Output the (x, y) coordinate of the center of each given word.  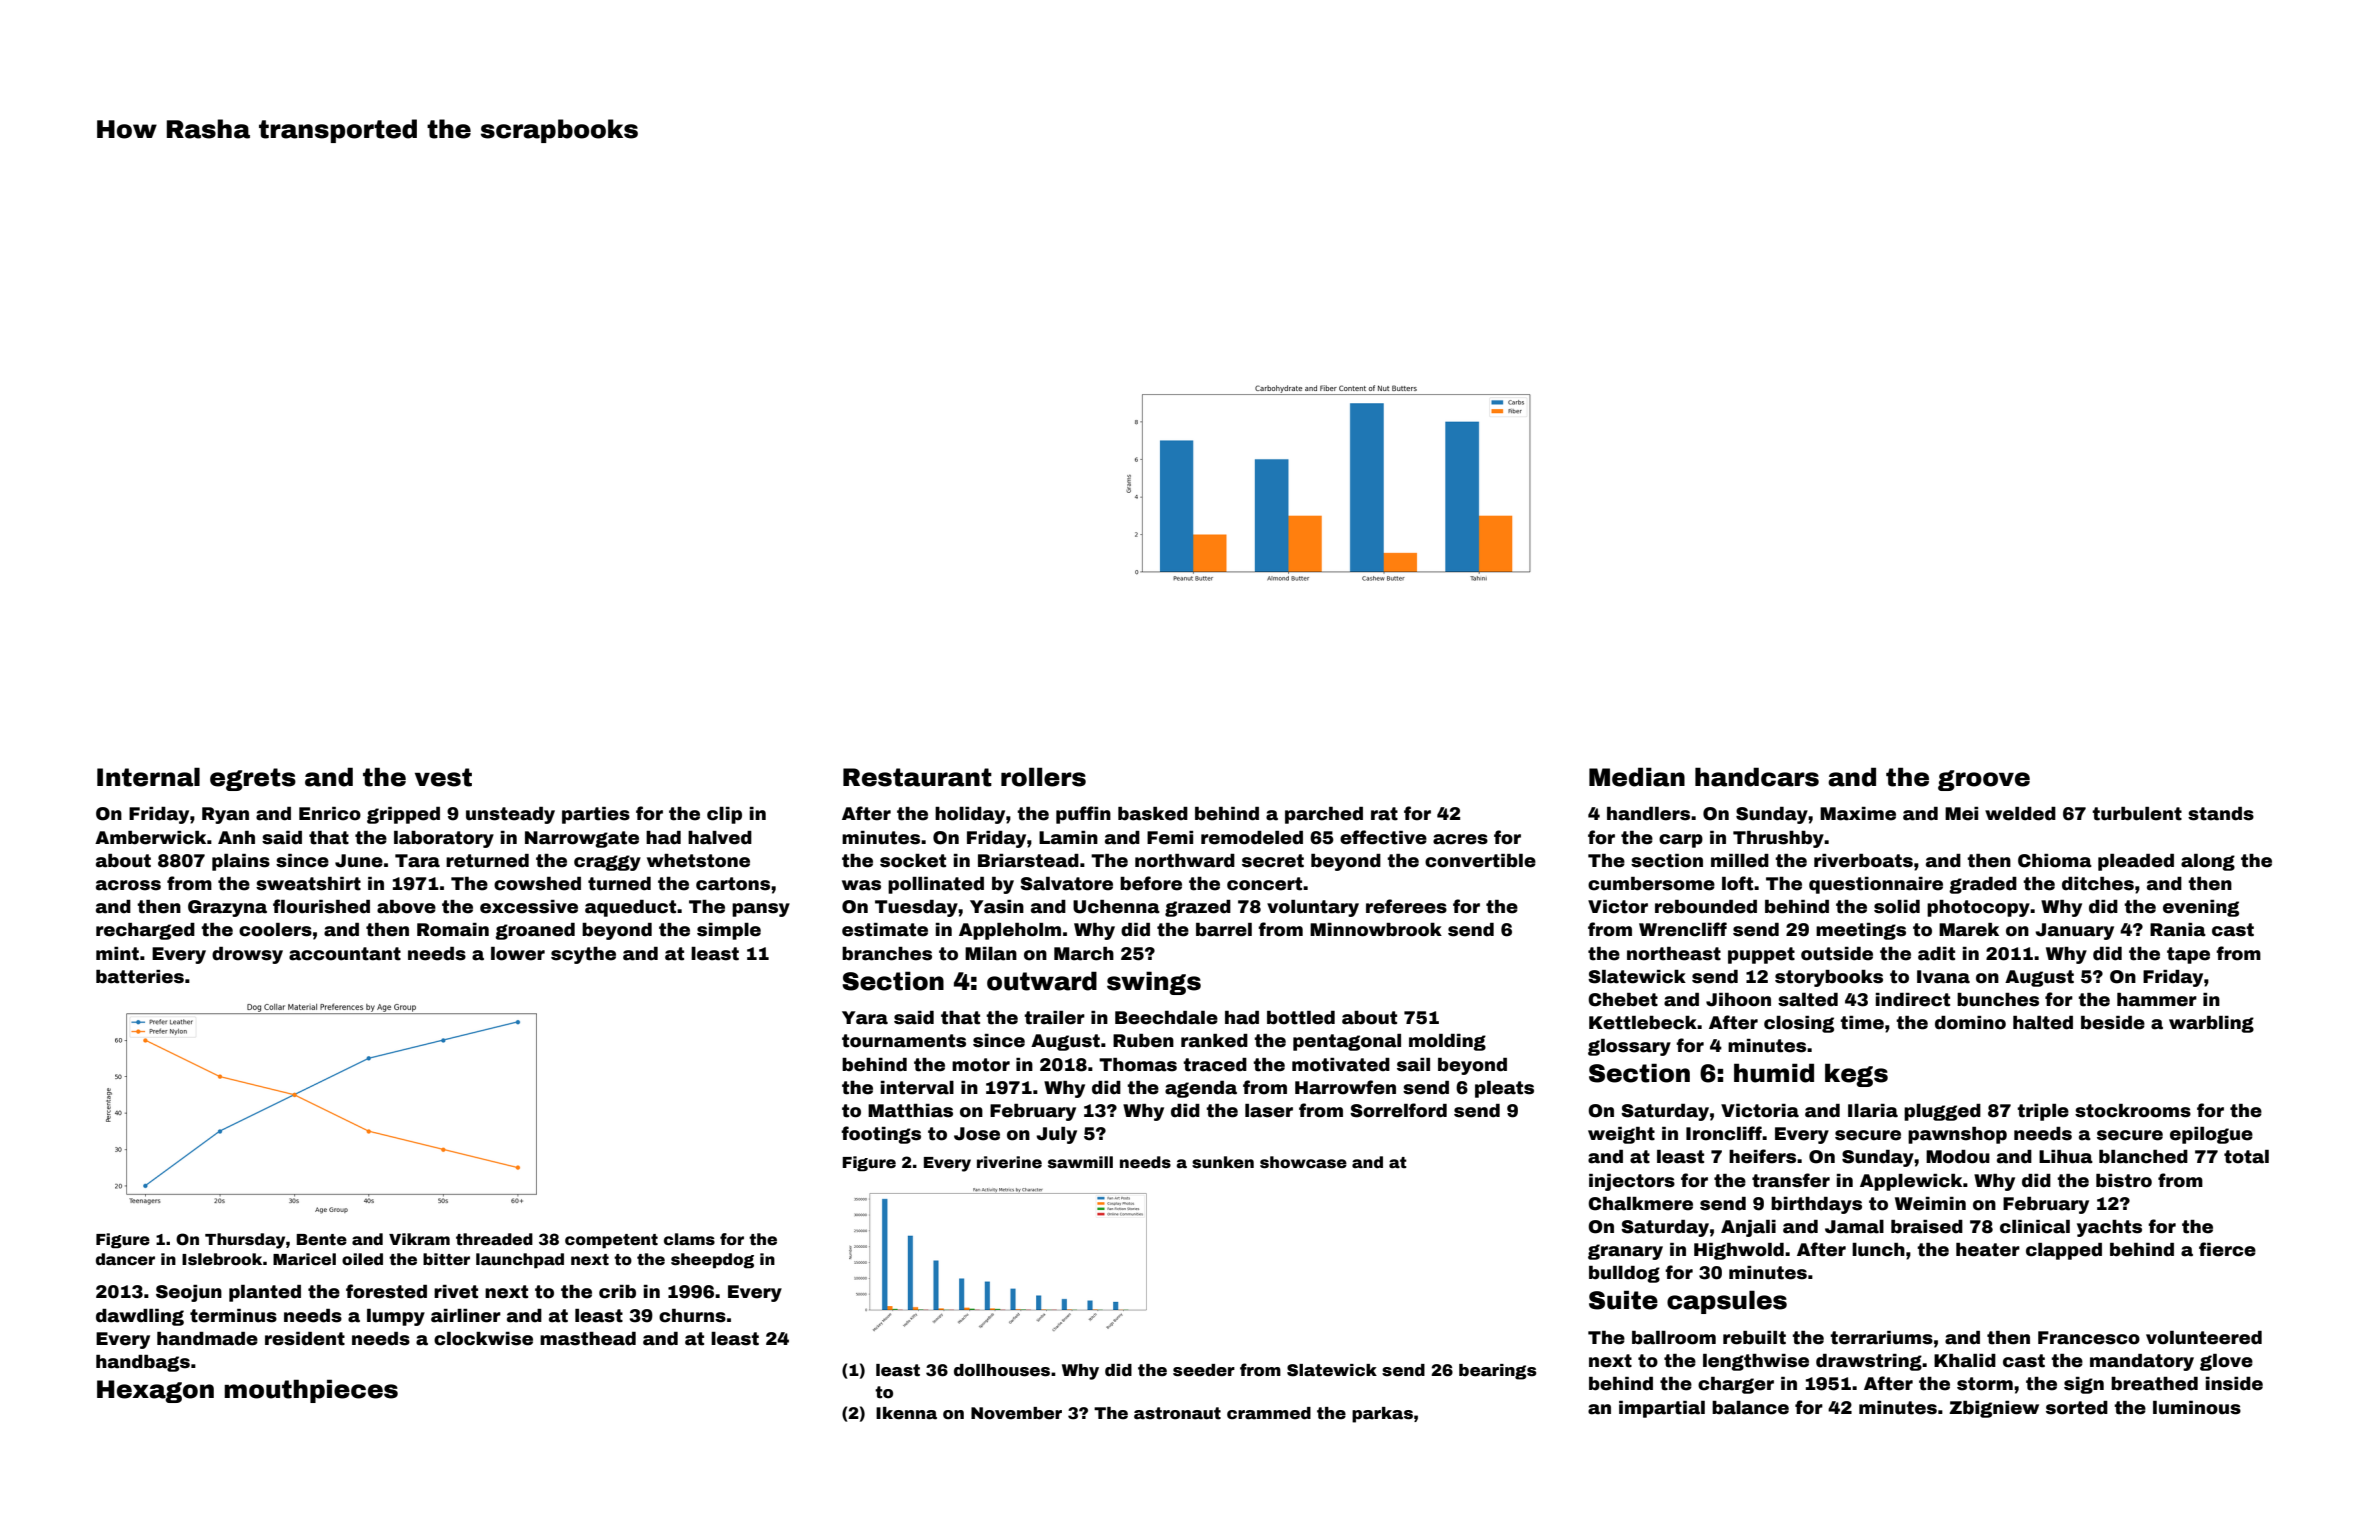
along (2208, 862)
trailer (1054, 1018)
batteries (140, 977)
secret (1273, 861)
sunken (1223, 1162)
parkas (1382, 1415)
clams (689, 1239)
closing (1799, 1024)
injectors (1632, 1182)
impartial (1662, 1409)
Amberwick (150, 838)
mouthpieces (311, 1391)
